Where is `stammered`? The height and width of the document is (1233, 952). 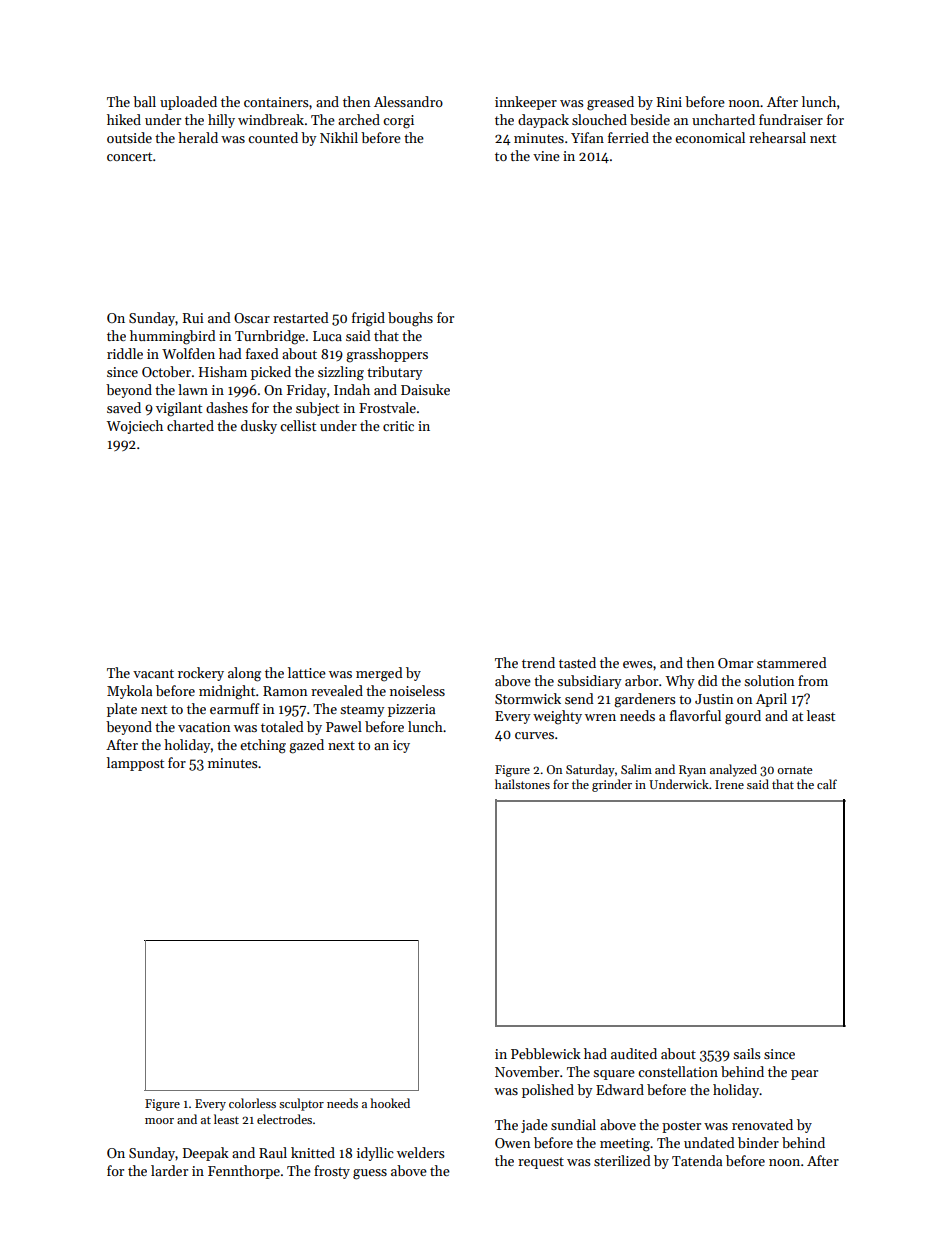 stammered is located at coordinates (792, 662).
